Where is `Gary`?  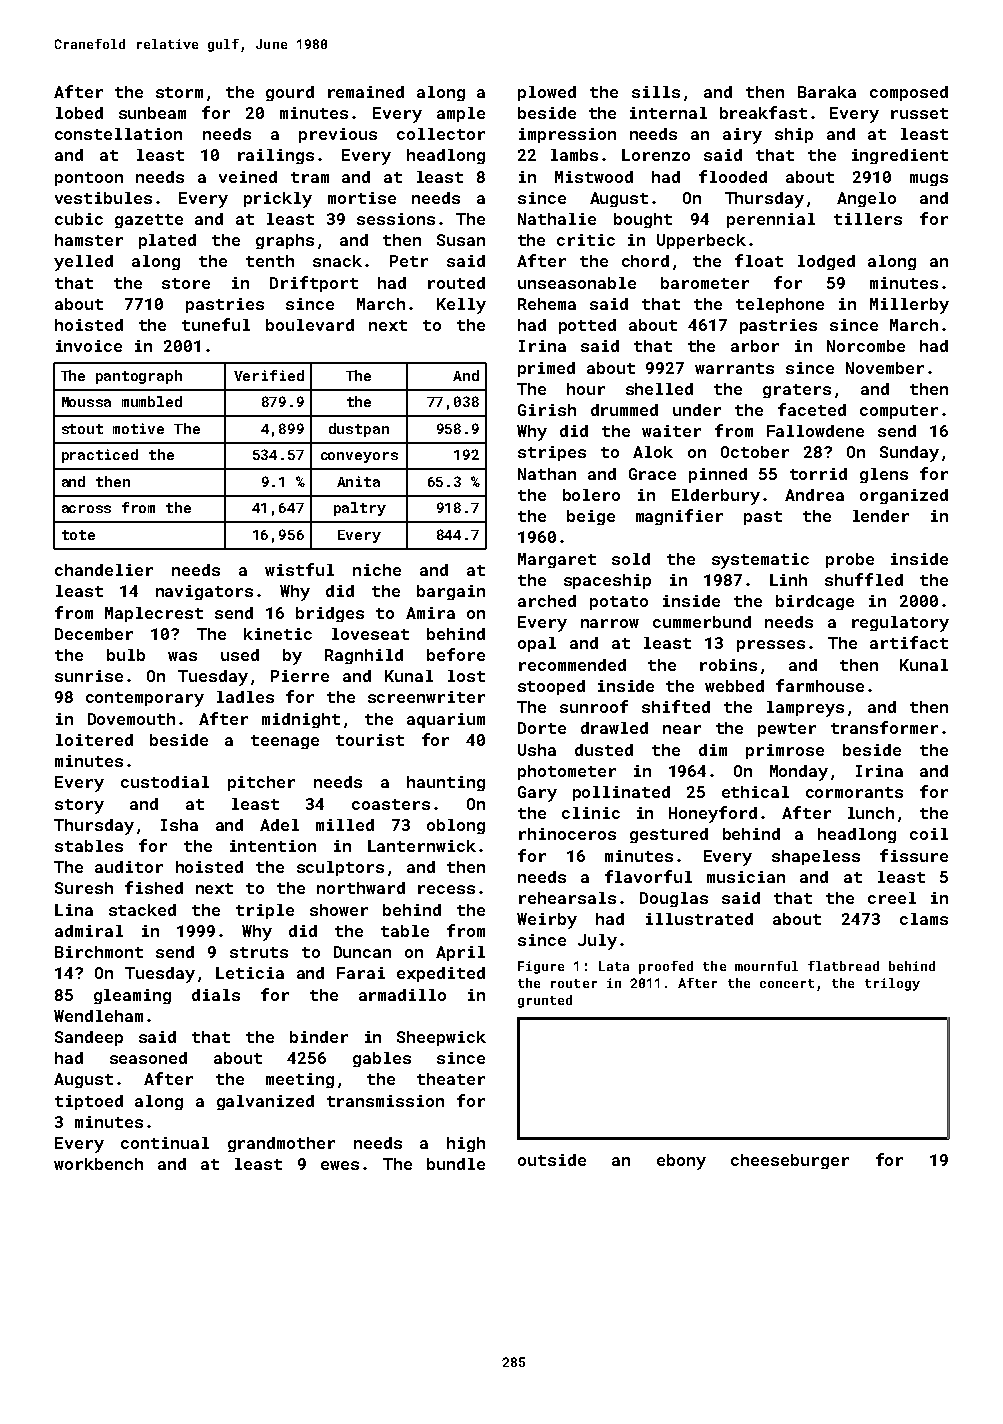
Gary is located at coordinates (537, 794).
